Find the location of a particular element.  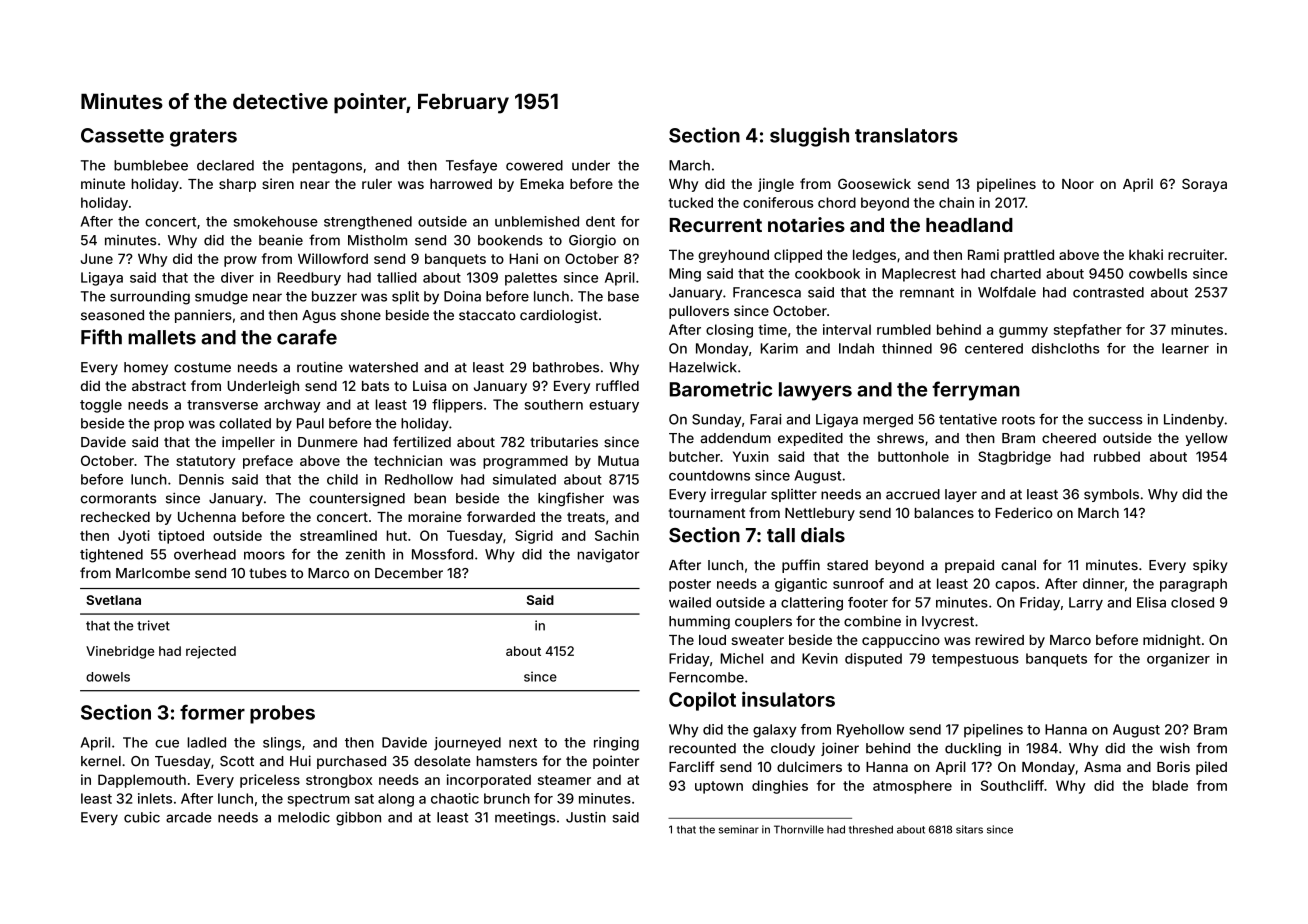

kernel is located at coordinates (101, 761).
